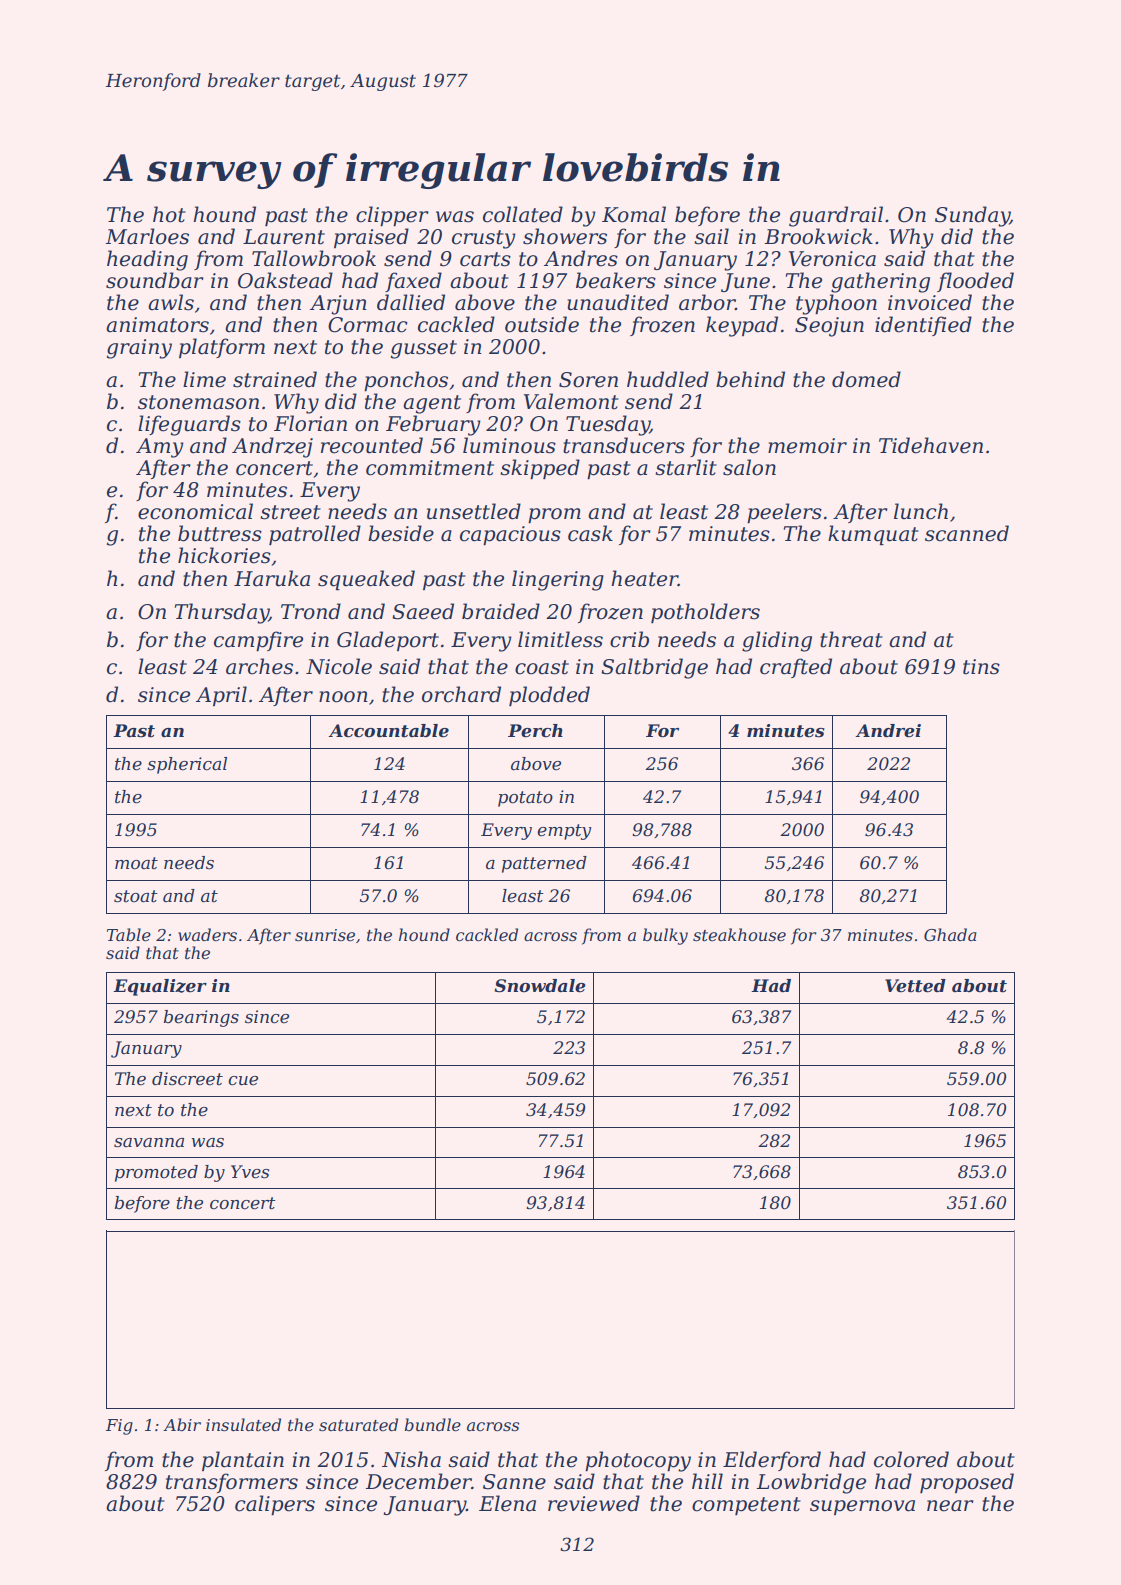  What do you see at coordinates (915, 986) in the page?
I see `Vetted` at bounding box center [915, 986].
